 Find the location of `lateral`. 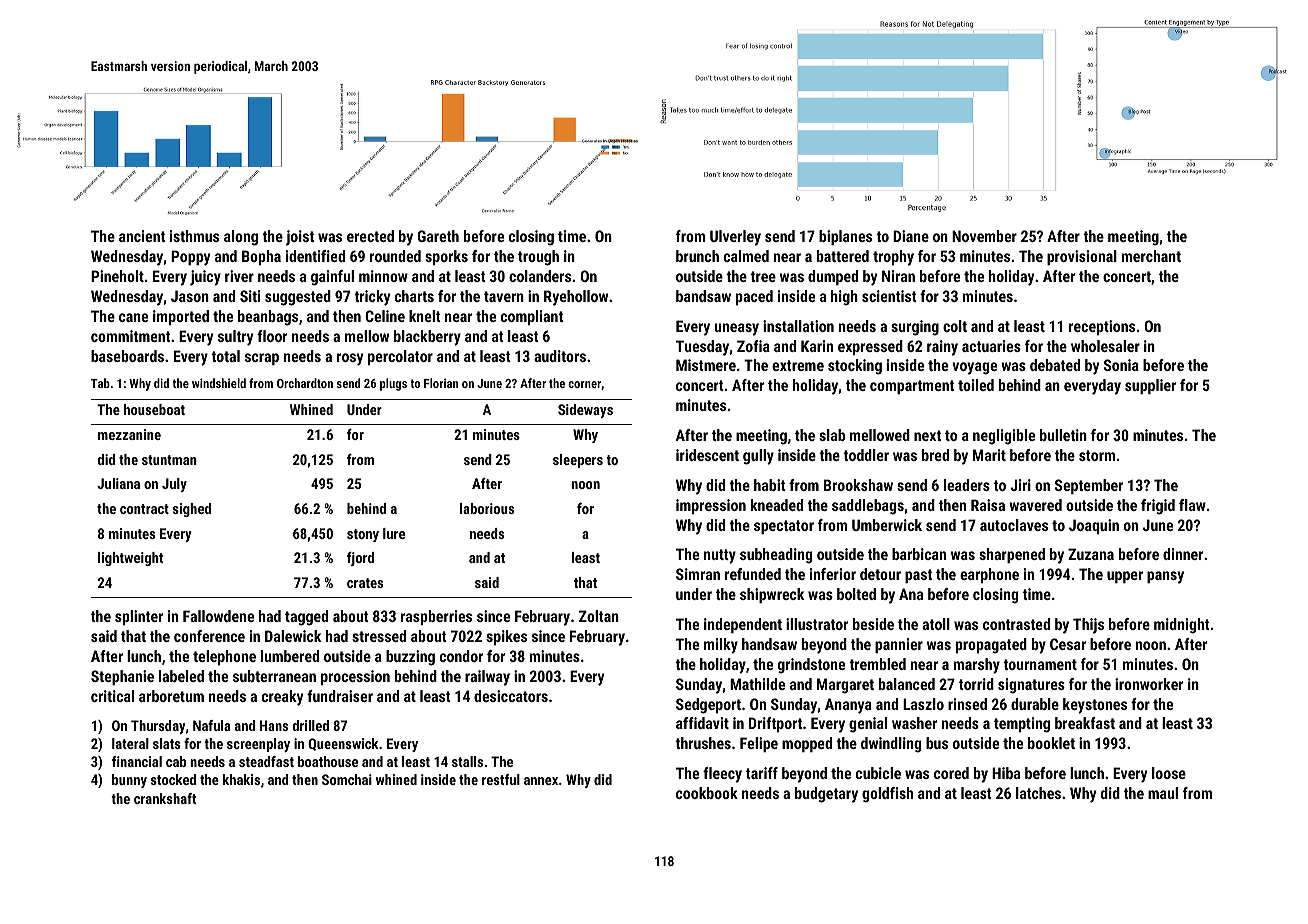

lateral is located at coordinates (130, 743).
